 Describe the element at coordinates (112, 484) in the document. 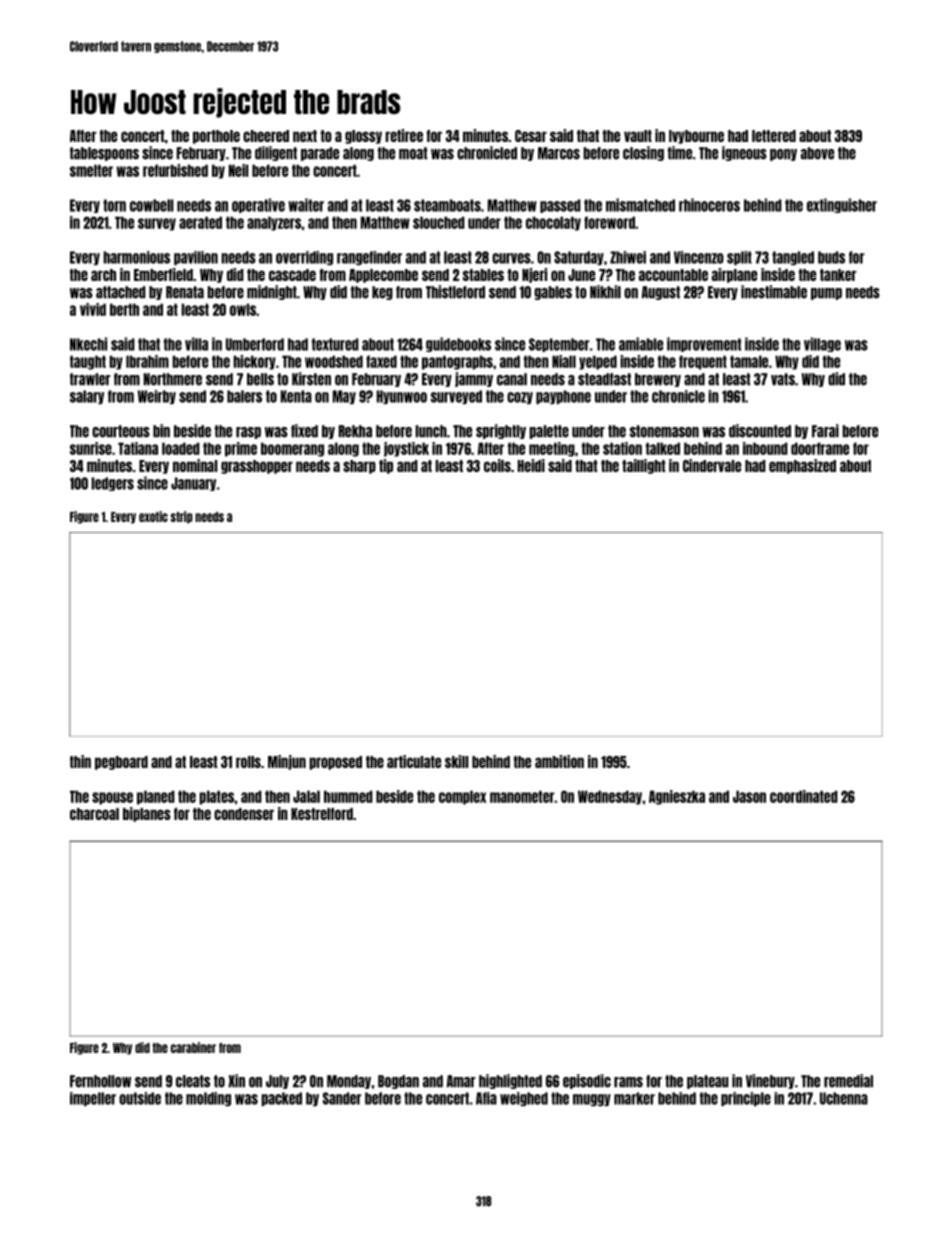

I see `ledgers` at that location.
